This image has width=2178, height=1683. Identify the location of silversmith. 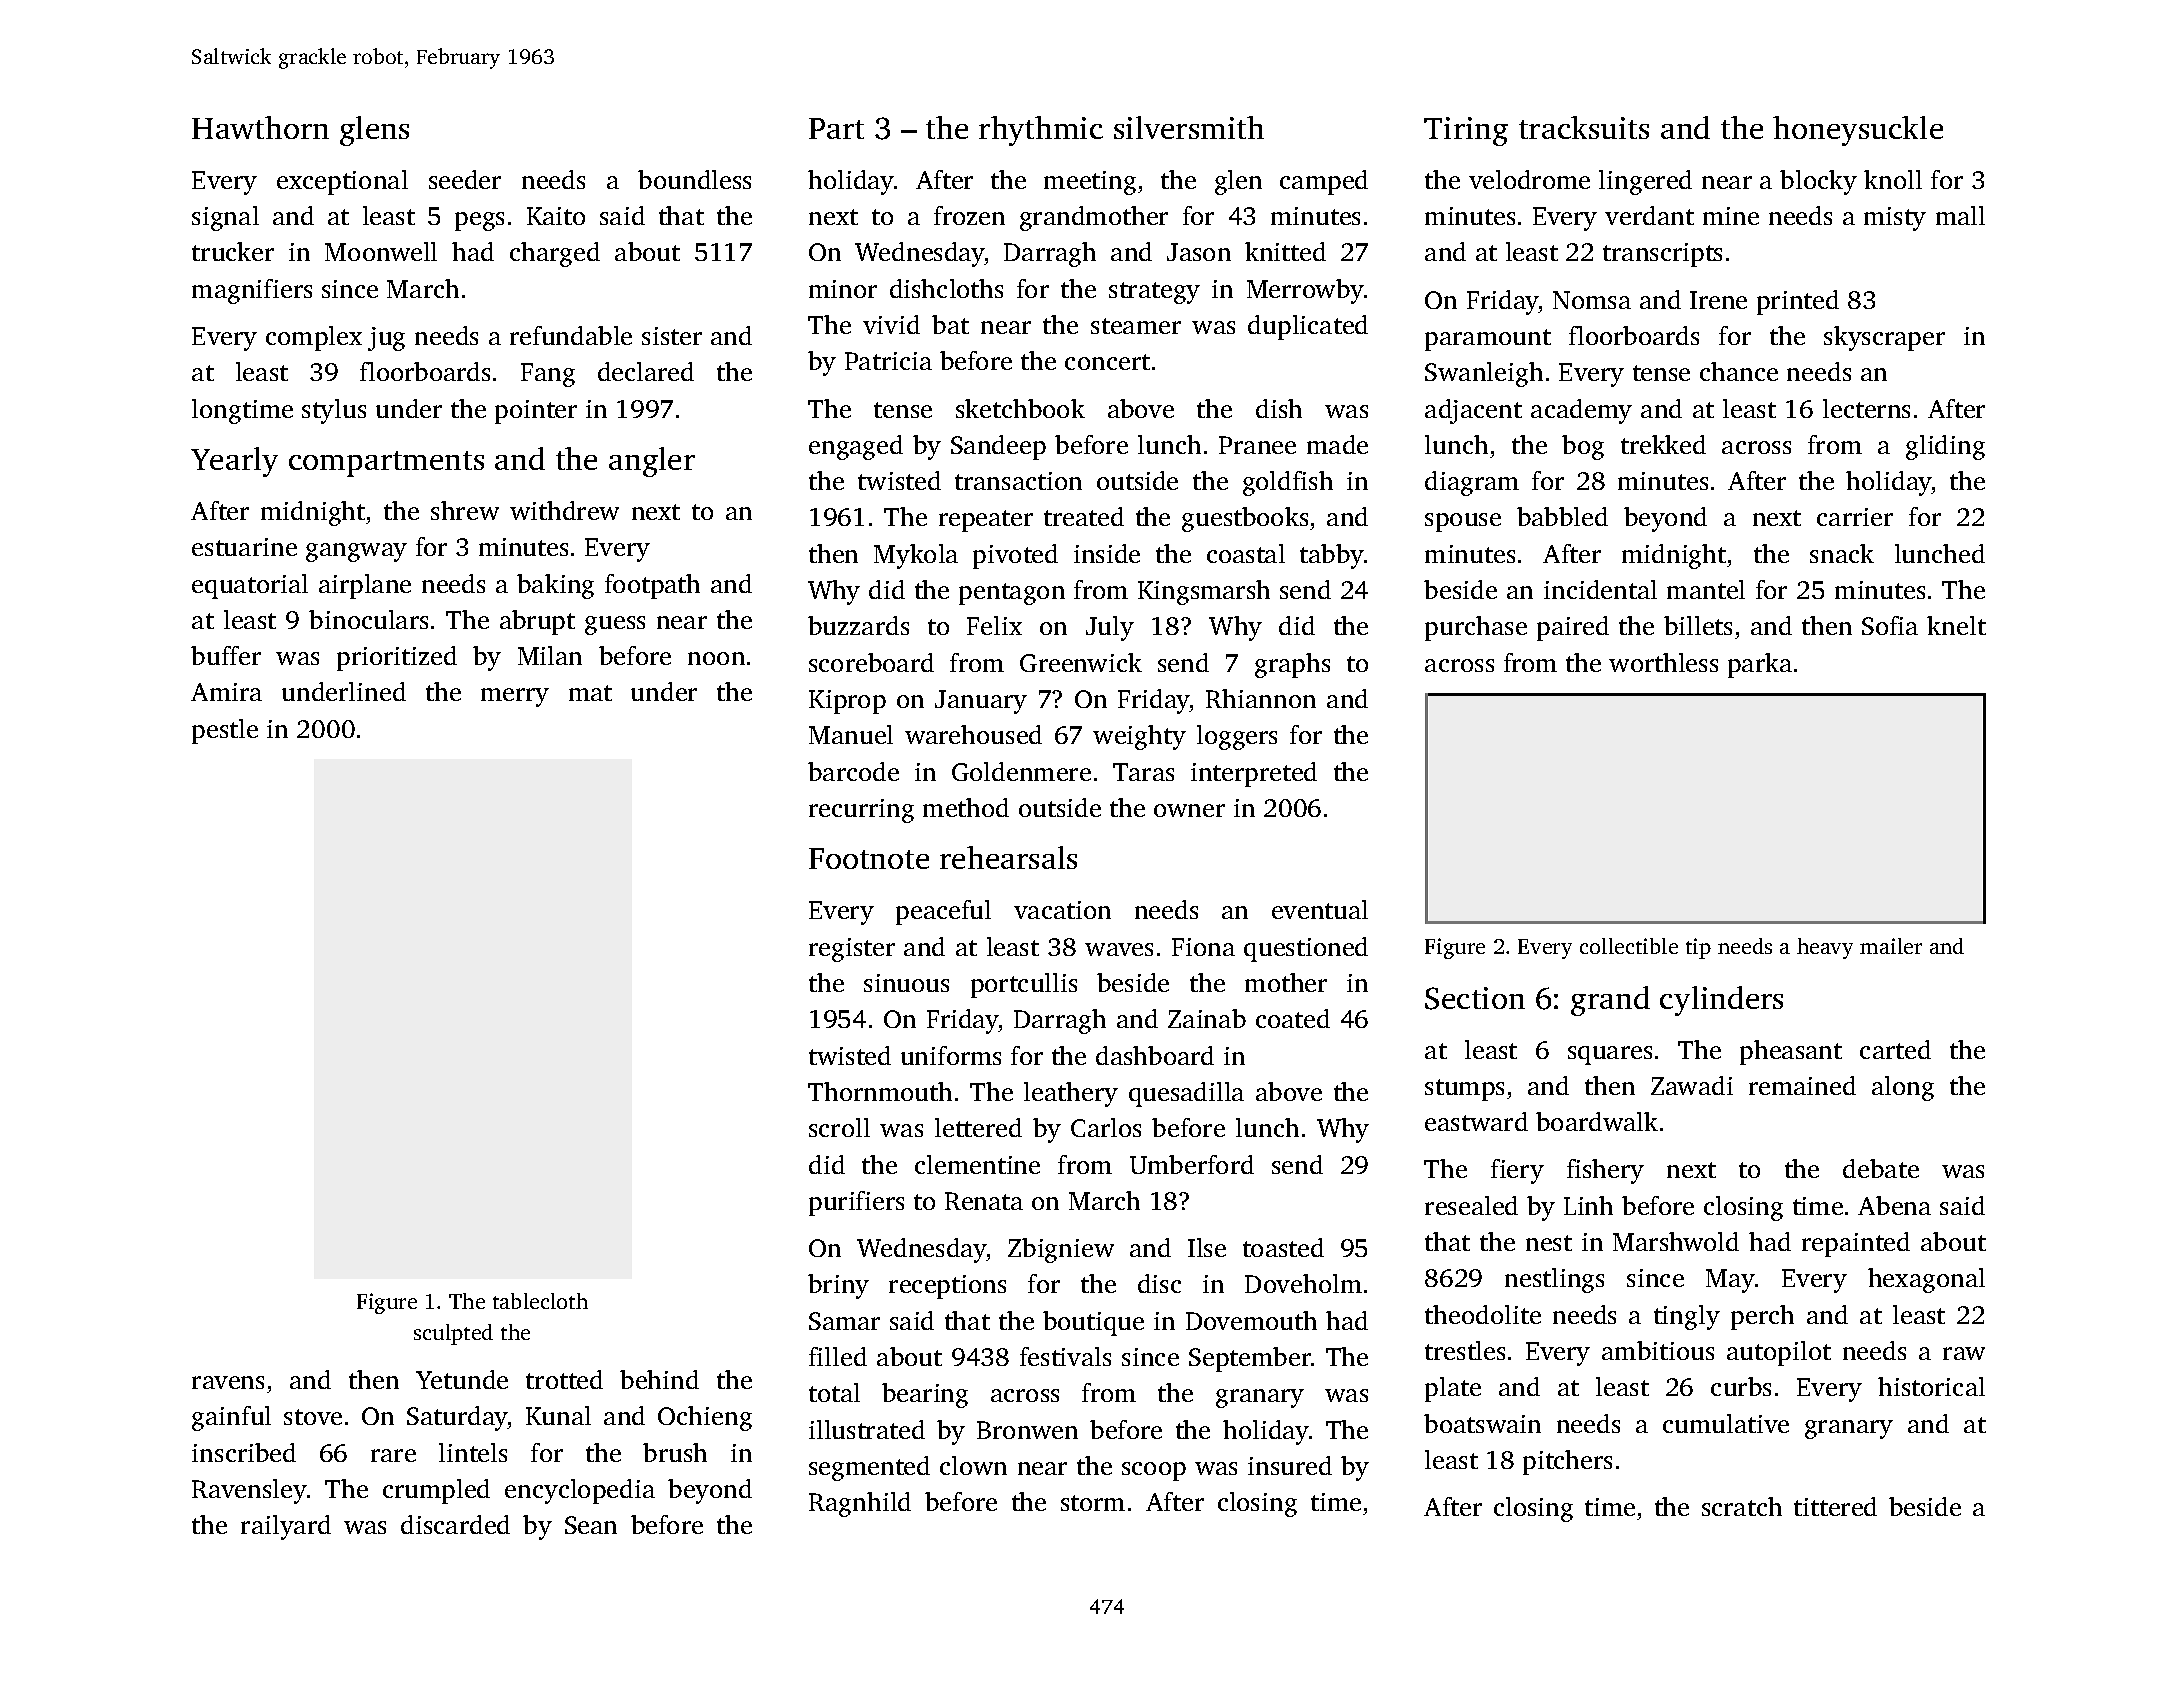
(1189, 127).
